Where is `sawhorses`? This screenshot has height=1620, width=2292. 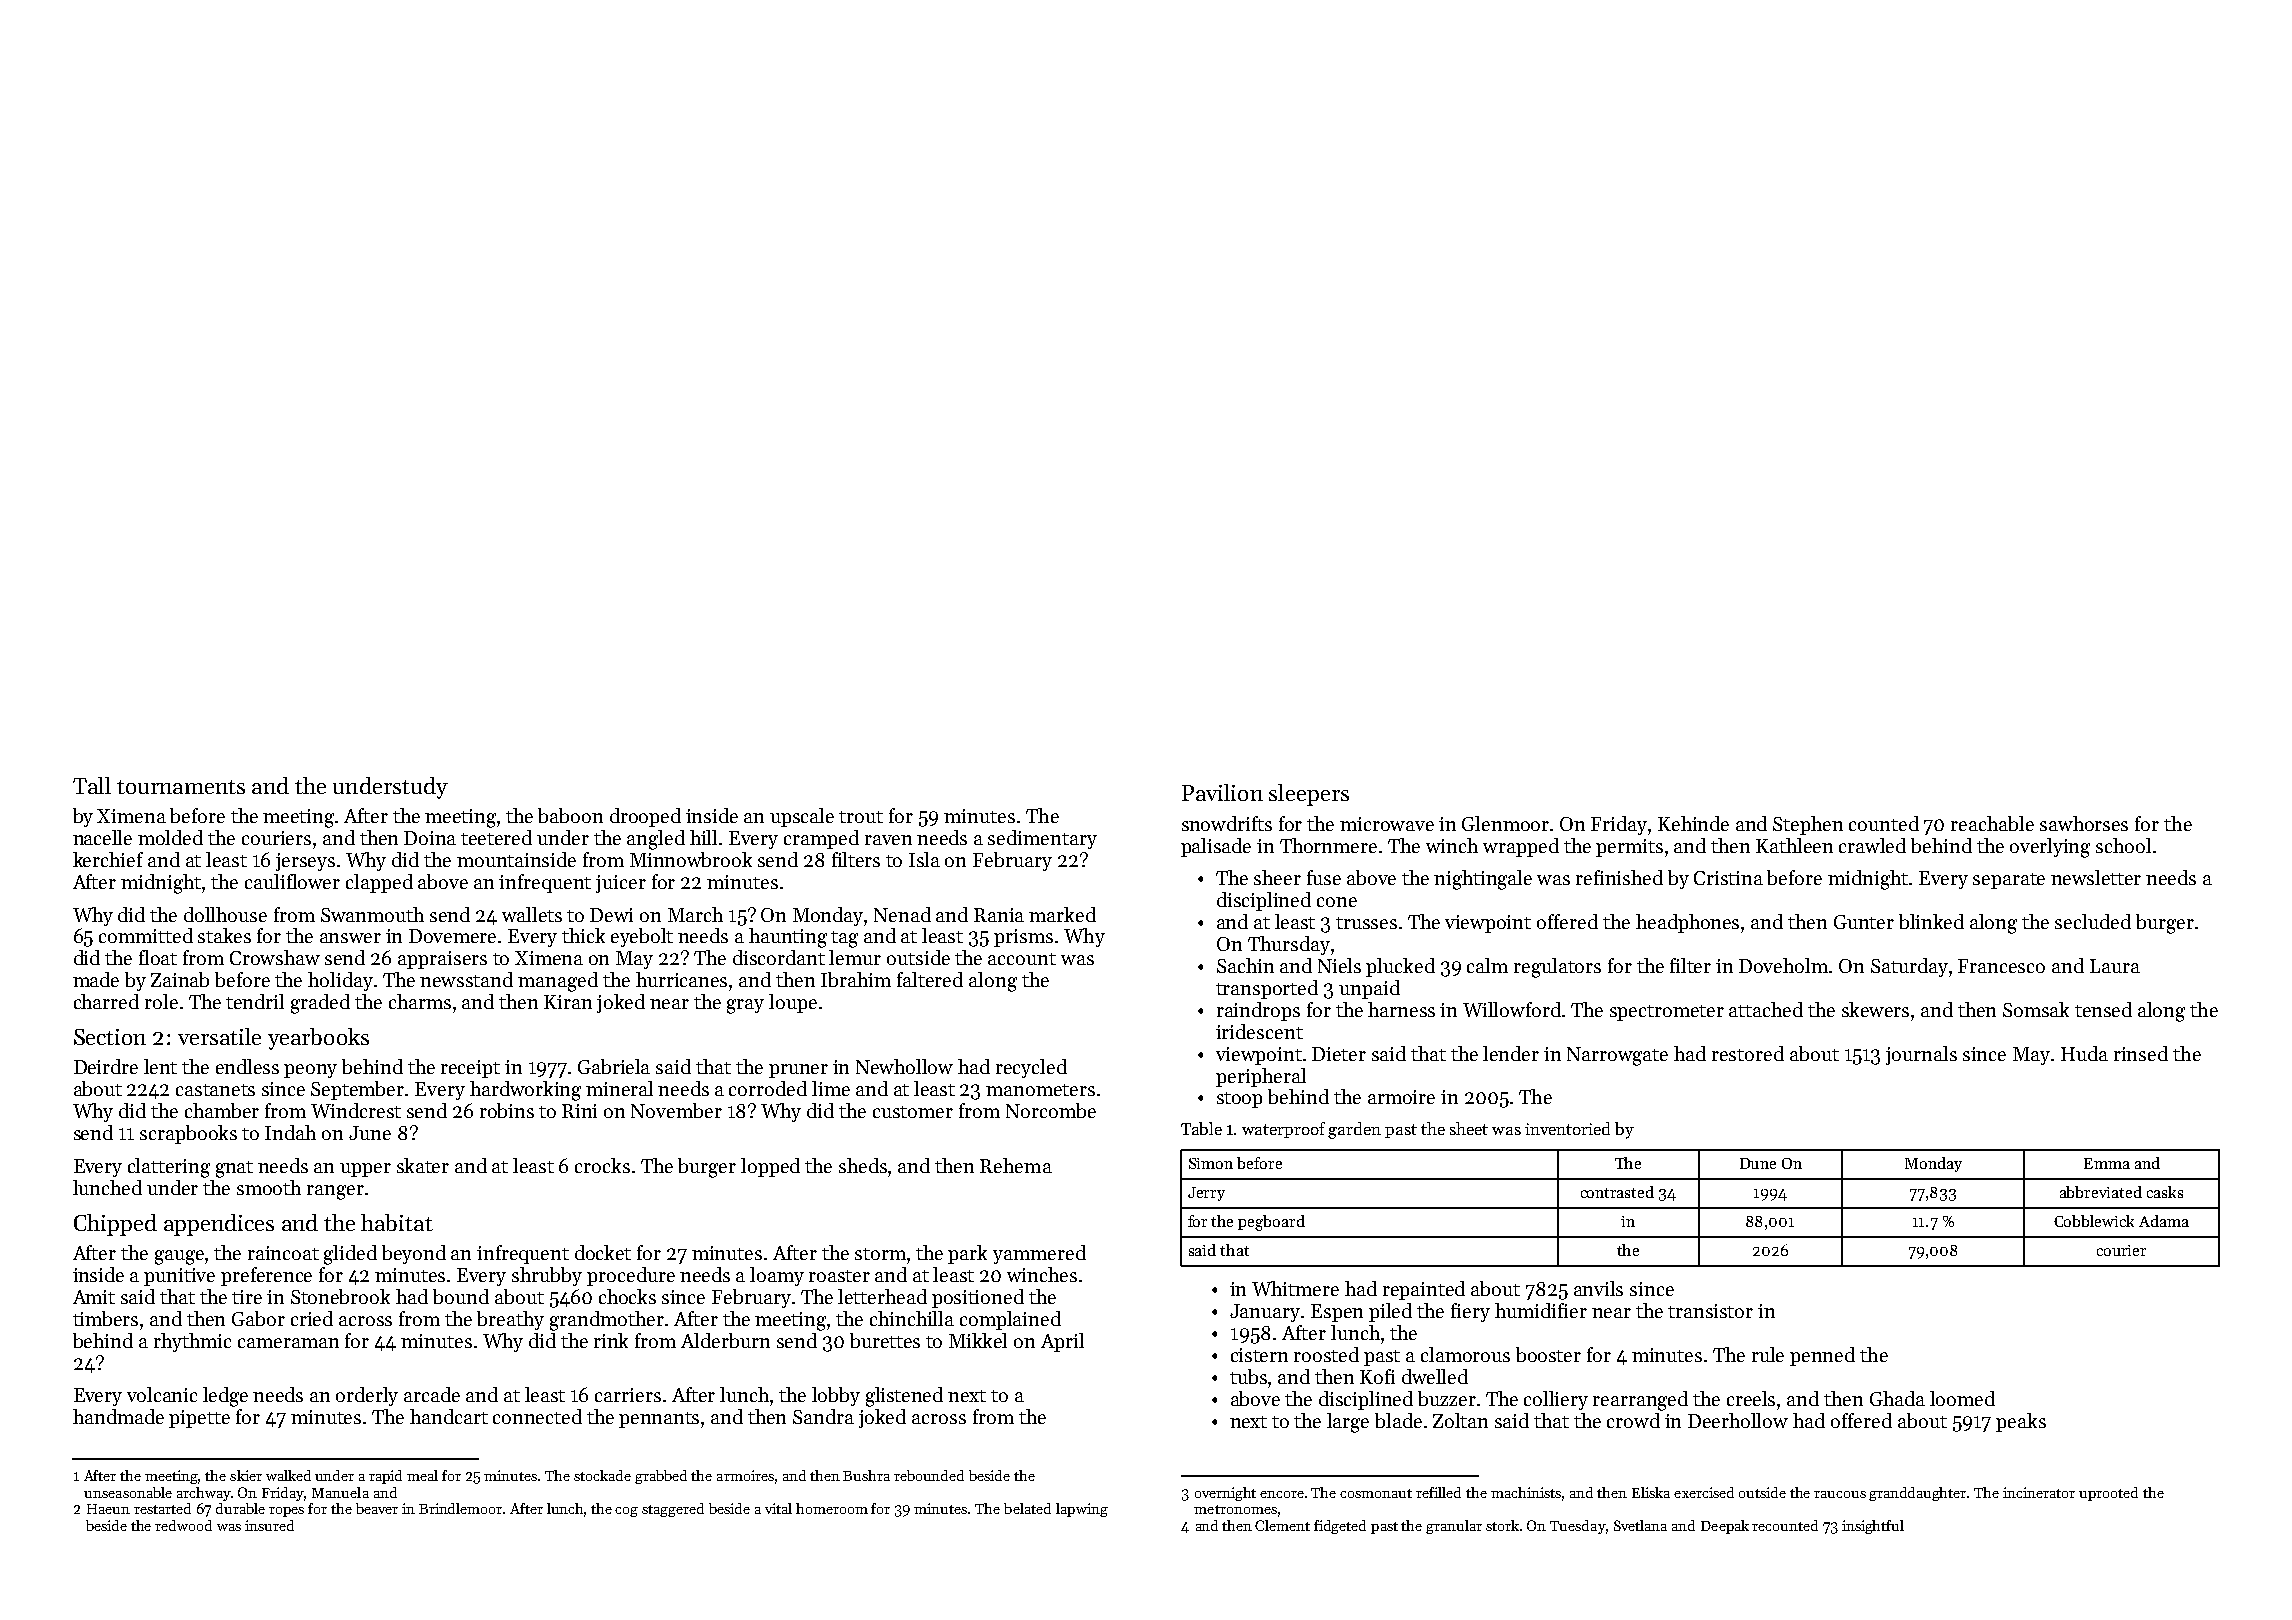 sawhorses is located at coordinates (2084, 823).
